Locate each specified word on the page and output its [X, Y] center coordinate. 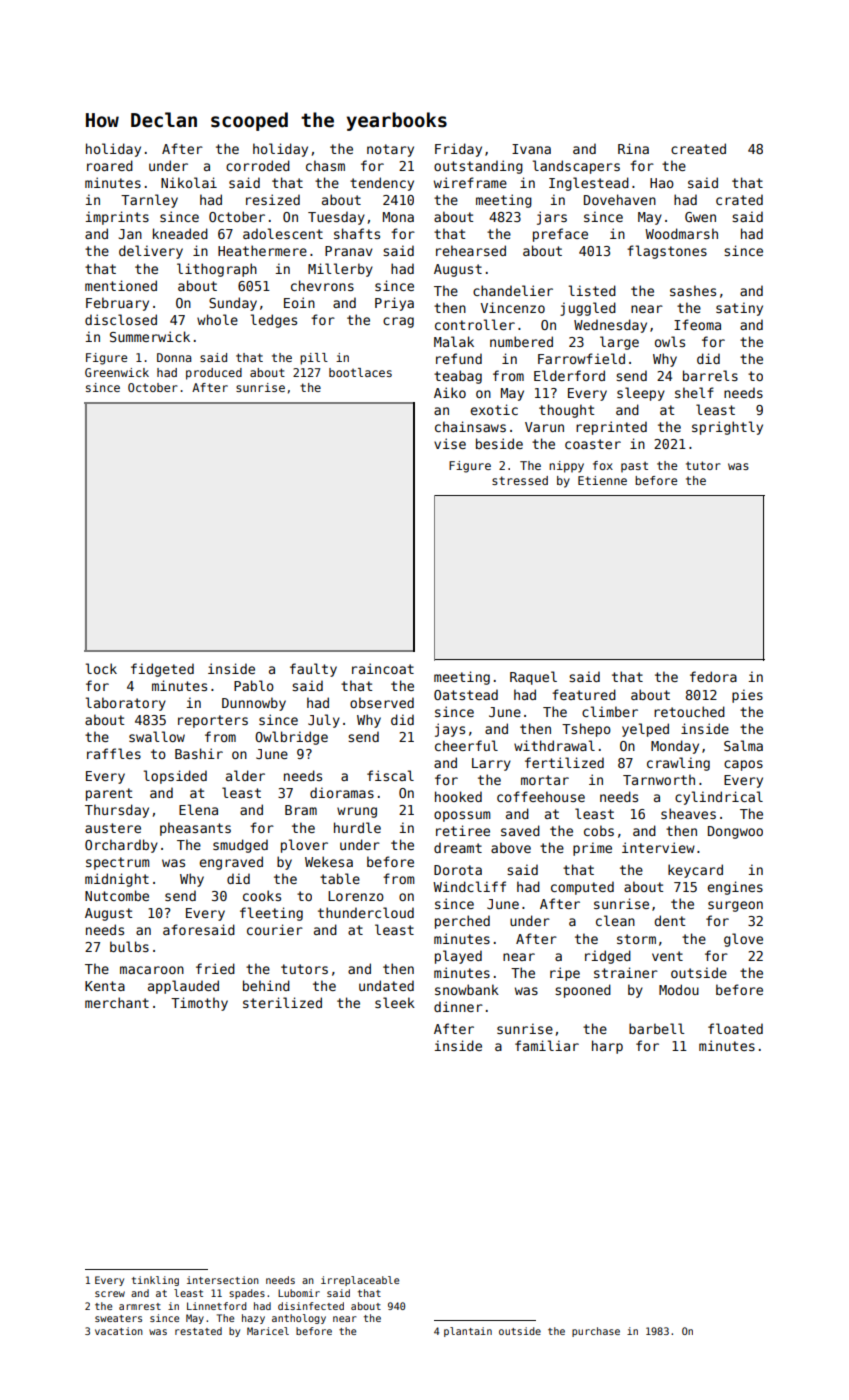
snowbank [467, 989]
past [634, 467]
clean [615, 920]
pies [747, 696]
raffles [114, 753]
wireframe [470, 182]
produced [214, 374]
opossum [462, 816]
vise [450, 443]
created [698, 148]
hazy [253, 1319]
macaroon [152, 970]
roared [110, 165]
